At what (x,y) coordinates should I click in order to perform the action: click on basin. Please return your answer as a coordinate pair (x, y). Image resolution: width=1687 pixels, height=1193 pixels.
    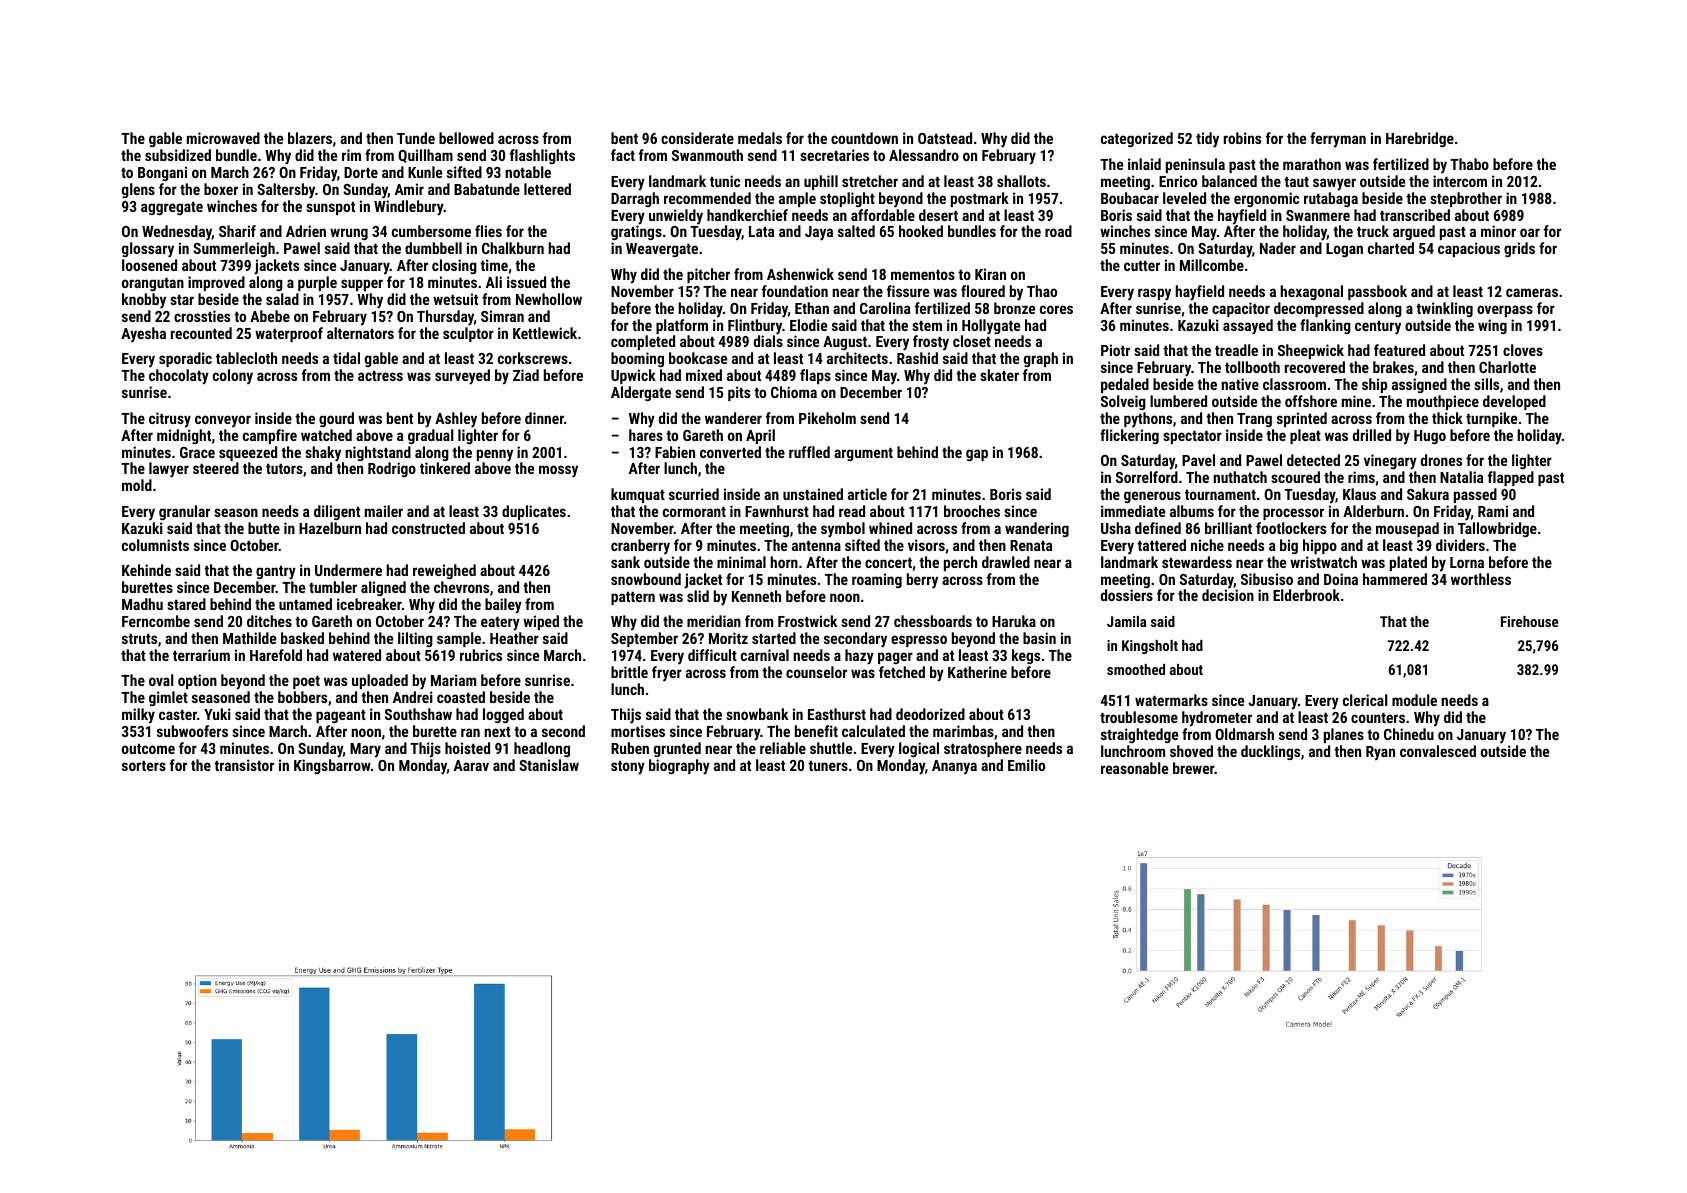
    Looking at the image, I should click on (1039, 638).
